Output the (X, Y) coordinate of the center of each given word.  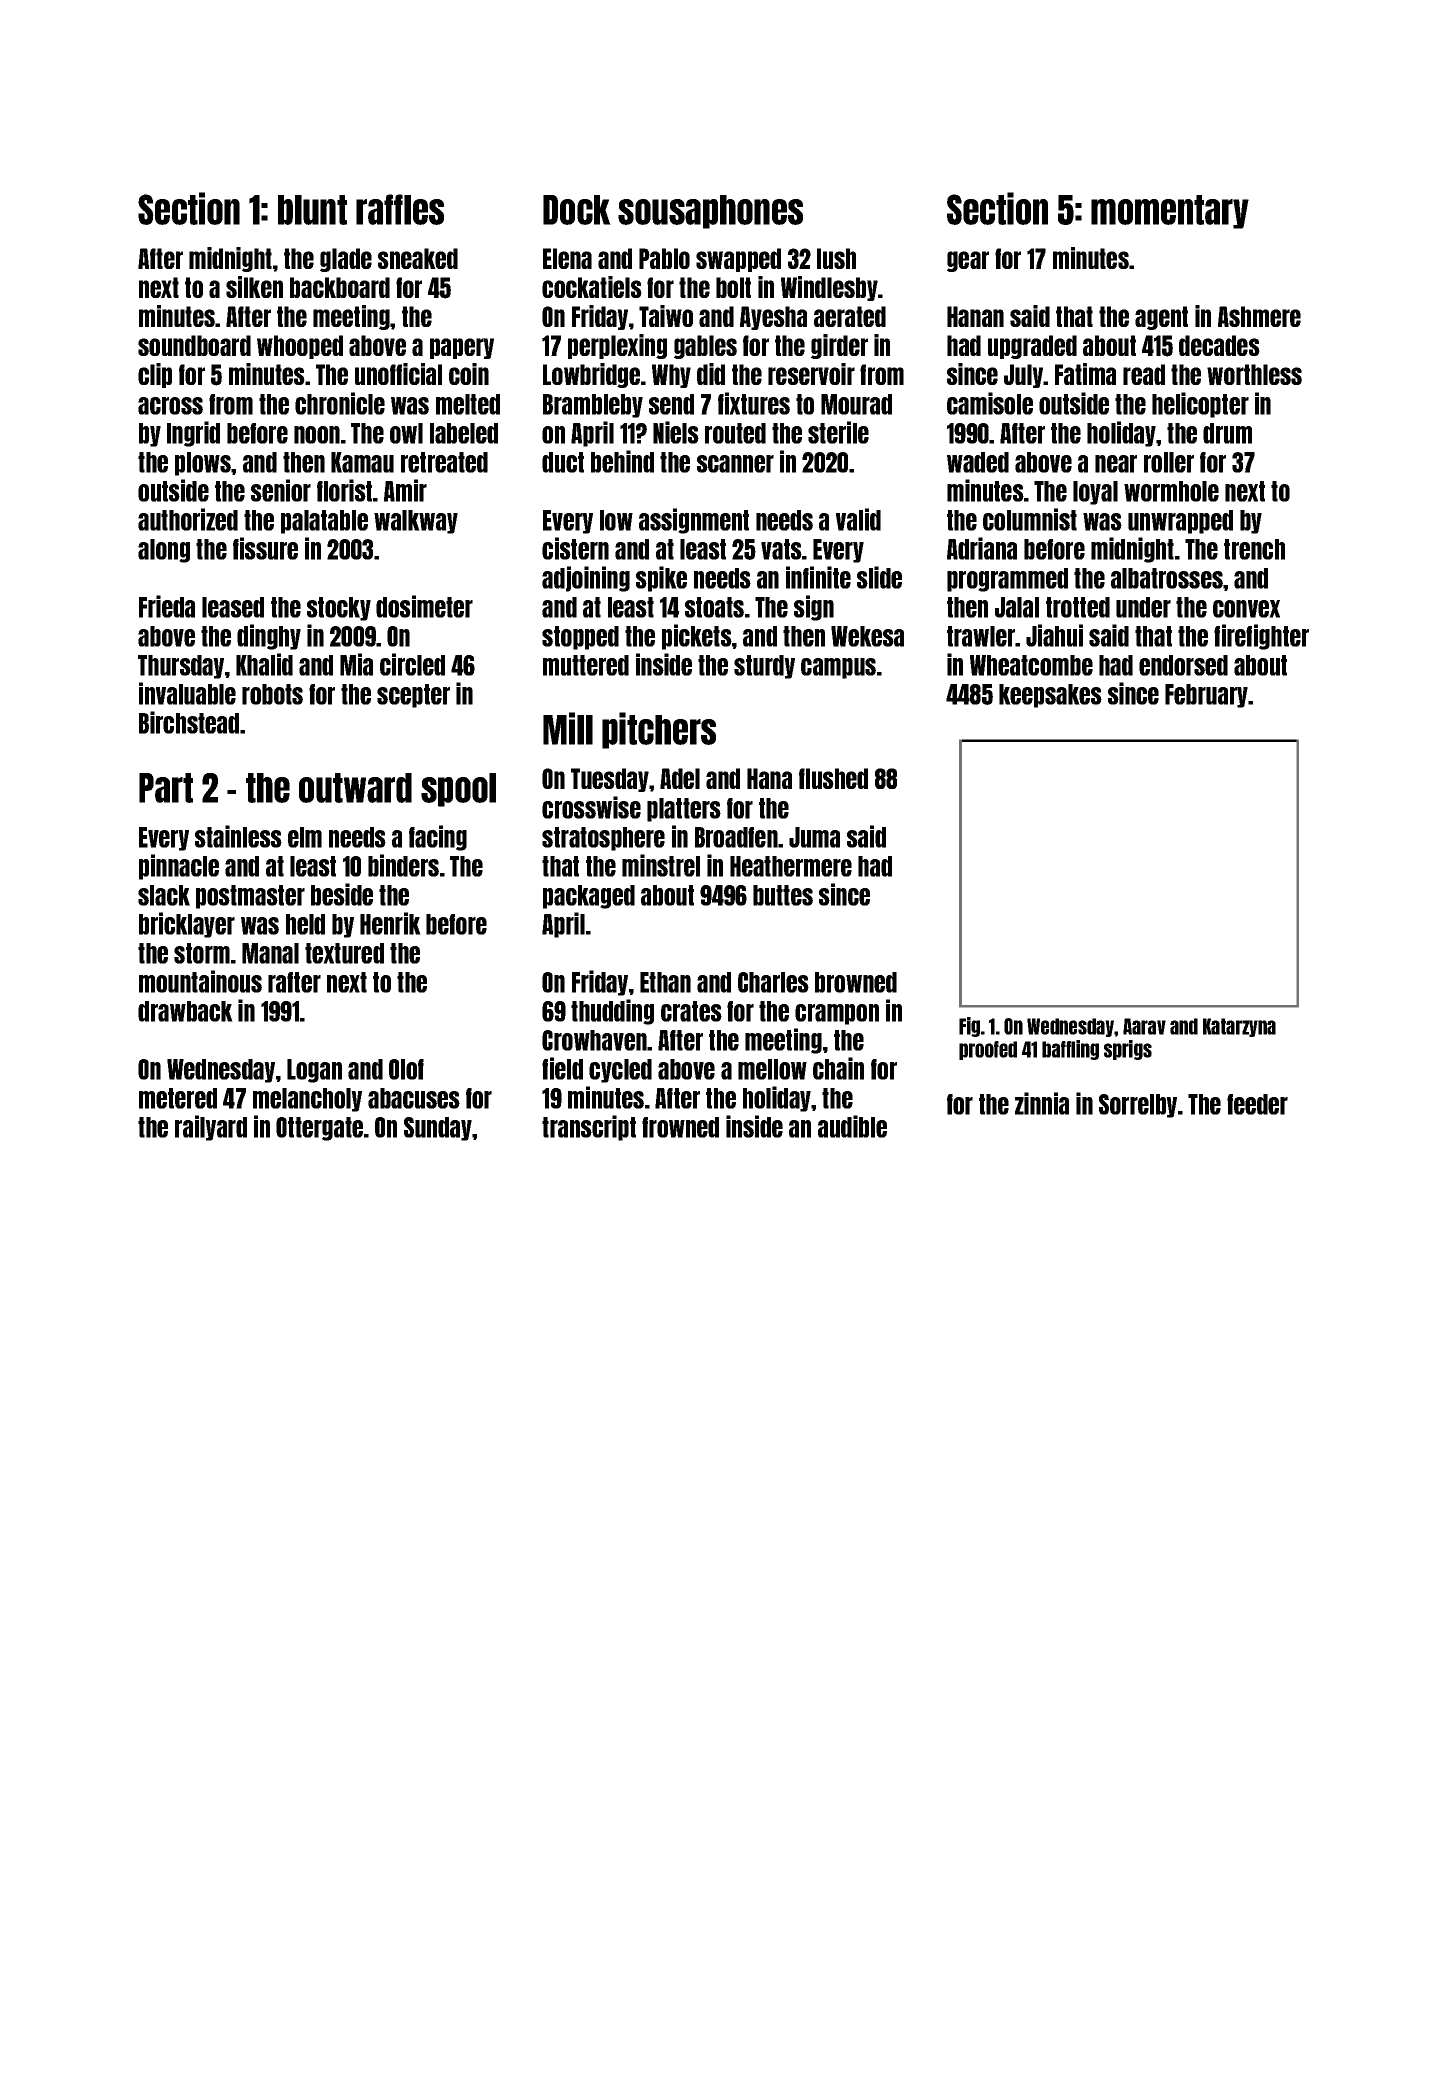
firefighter (1261, 637)
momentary (1170, 212)
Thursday (181, 667)
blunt (312, 210)
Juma (814, 837)
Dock (577, 210)
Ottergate (319, 1129)
